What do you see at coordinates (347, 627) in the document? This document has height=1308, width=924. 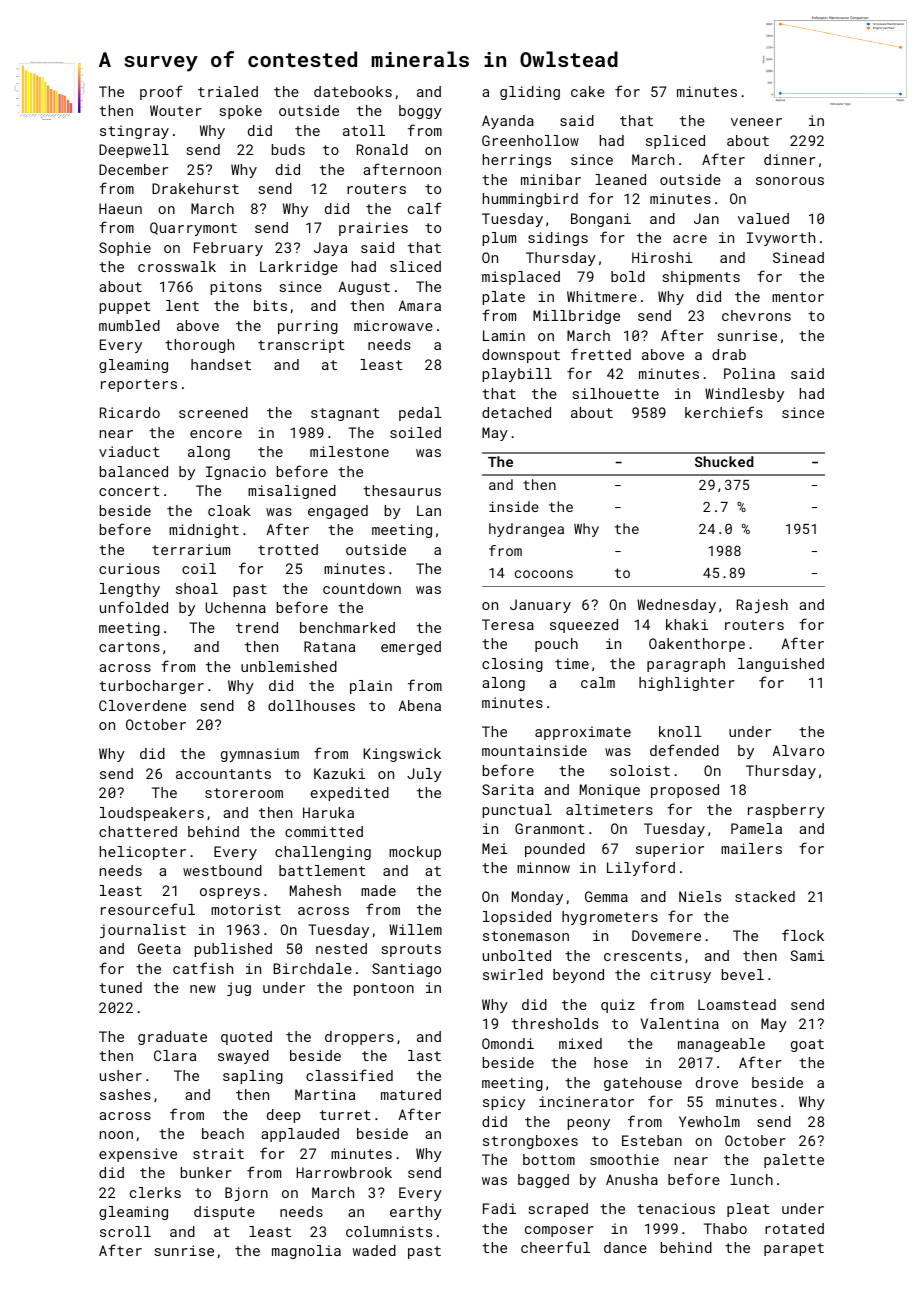 I see `benchmarked` at bounding box center [347, 627].
